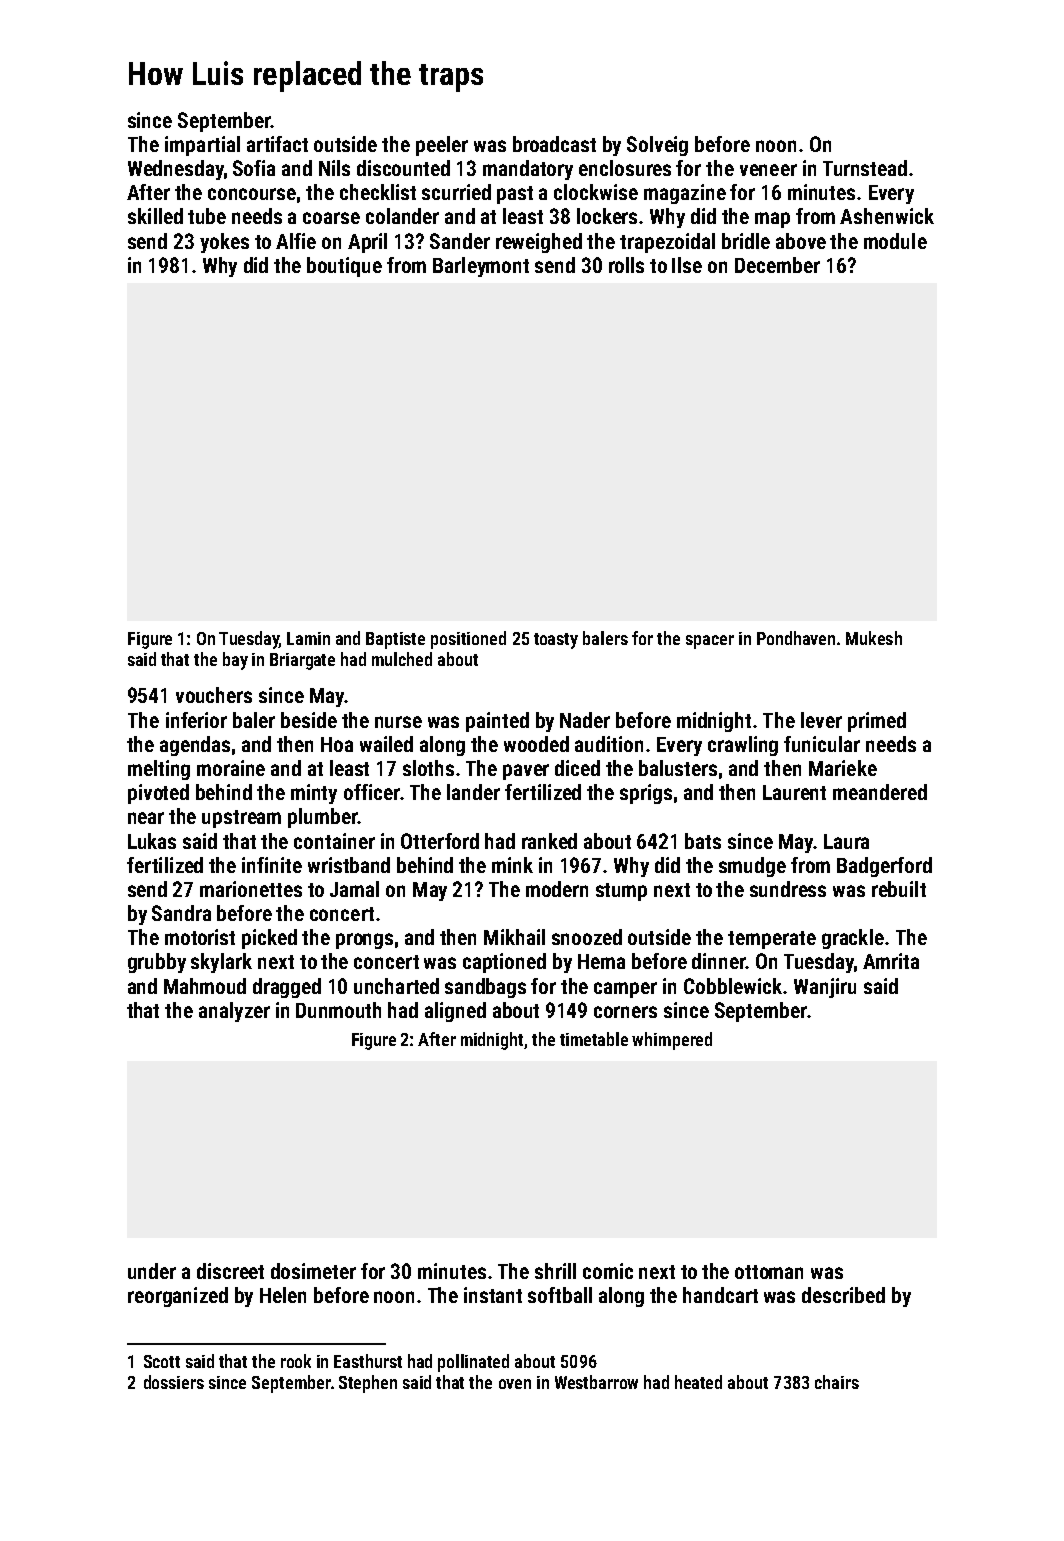 The height and width of the image is (1541, 1064). I want to click on toasty, so click(556, 641).
